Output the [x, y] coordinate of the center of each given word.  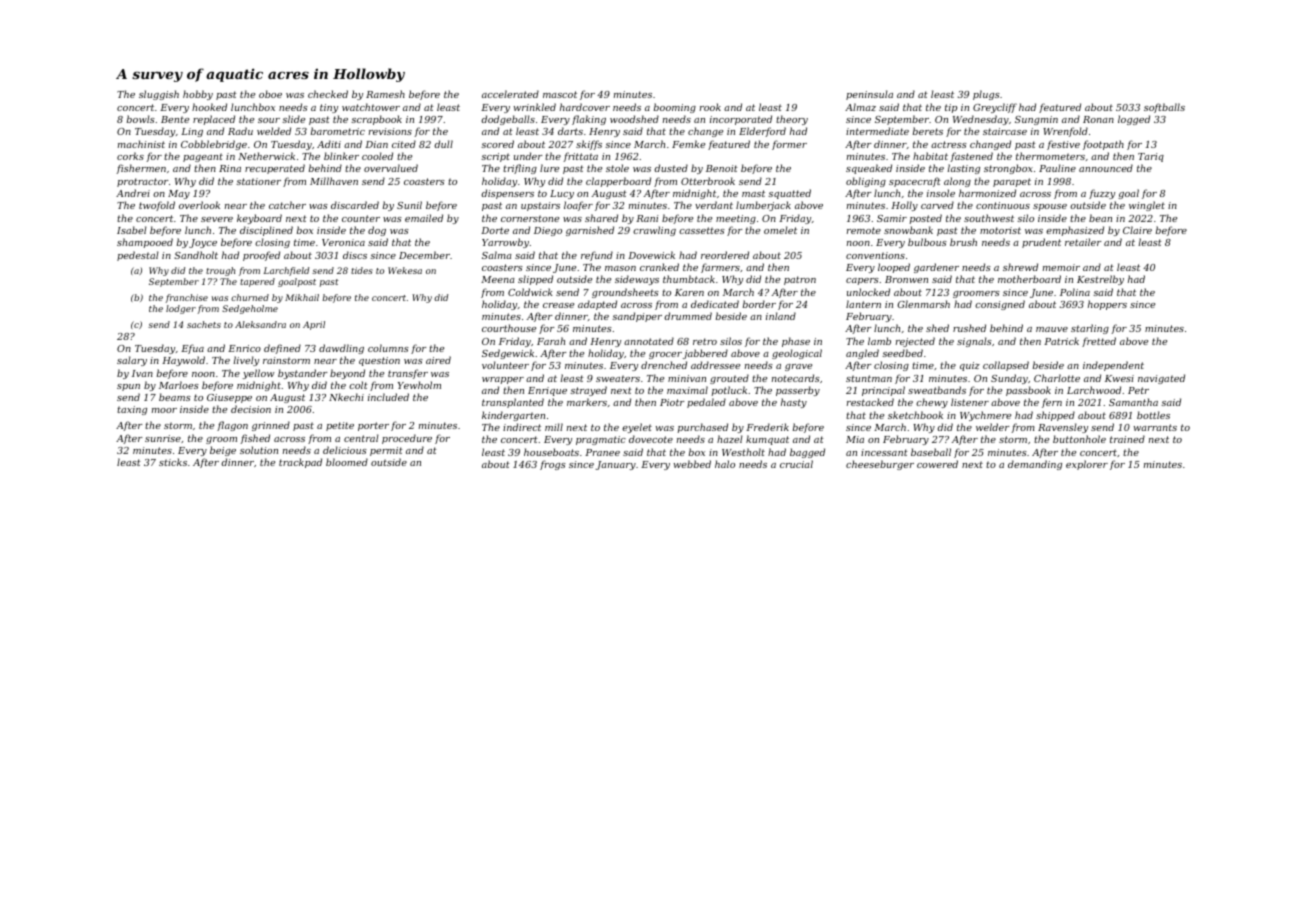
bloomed [347, 462]
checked [328, 94]
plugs [986, 95]
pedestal [138, 256]
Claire [1137, 230]
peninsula [869, 95]
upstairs [540, 206]
